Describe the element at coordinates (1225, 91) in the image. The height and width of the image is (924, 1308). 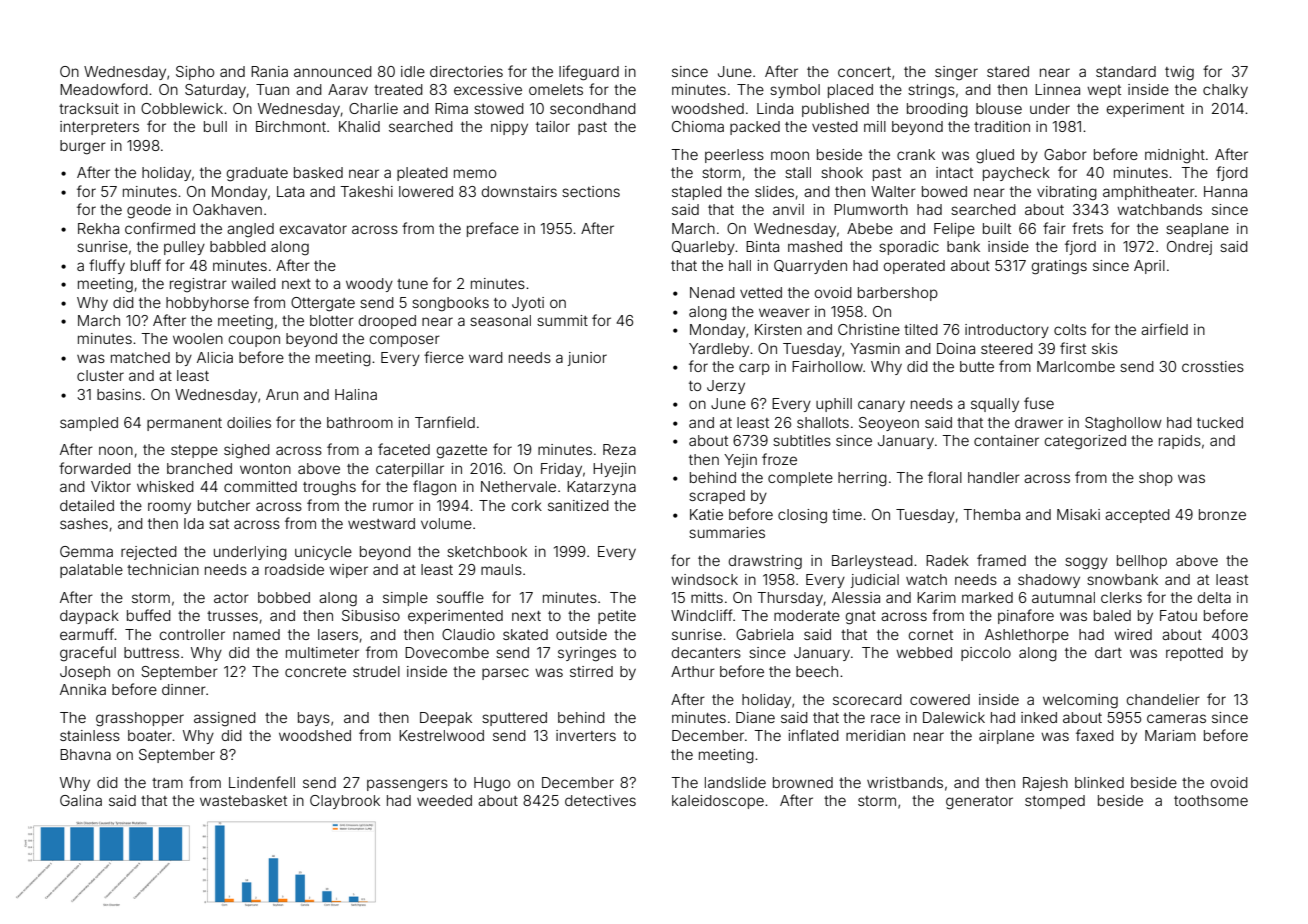
I see `chalky` at that location.
